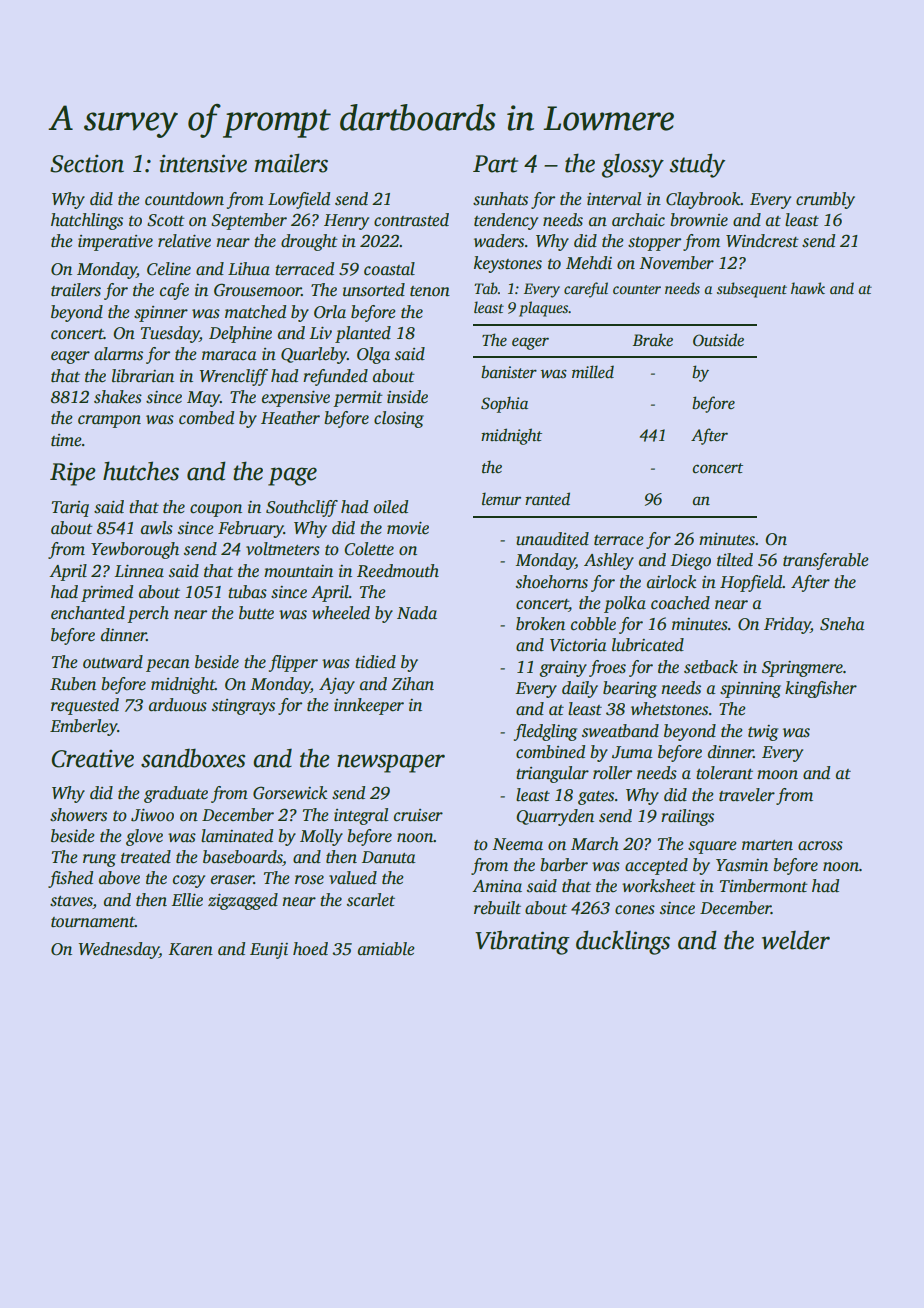 This screenshot has width=924, height=1308. Describe the element at coordinates (825, 200) in the screenshot. I see `crumbly` at that location.
